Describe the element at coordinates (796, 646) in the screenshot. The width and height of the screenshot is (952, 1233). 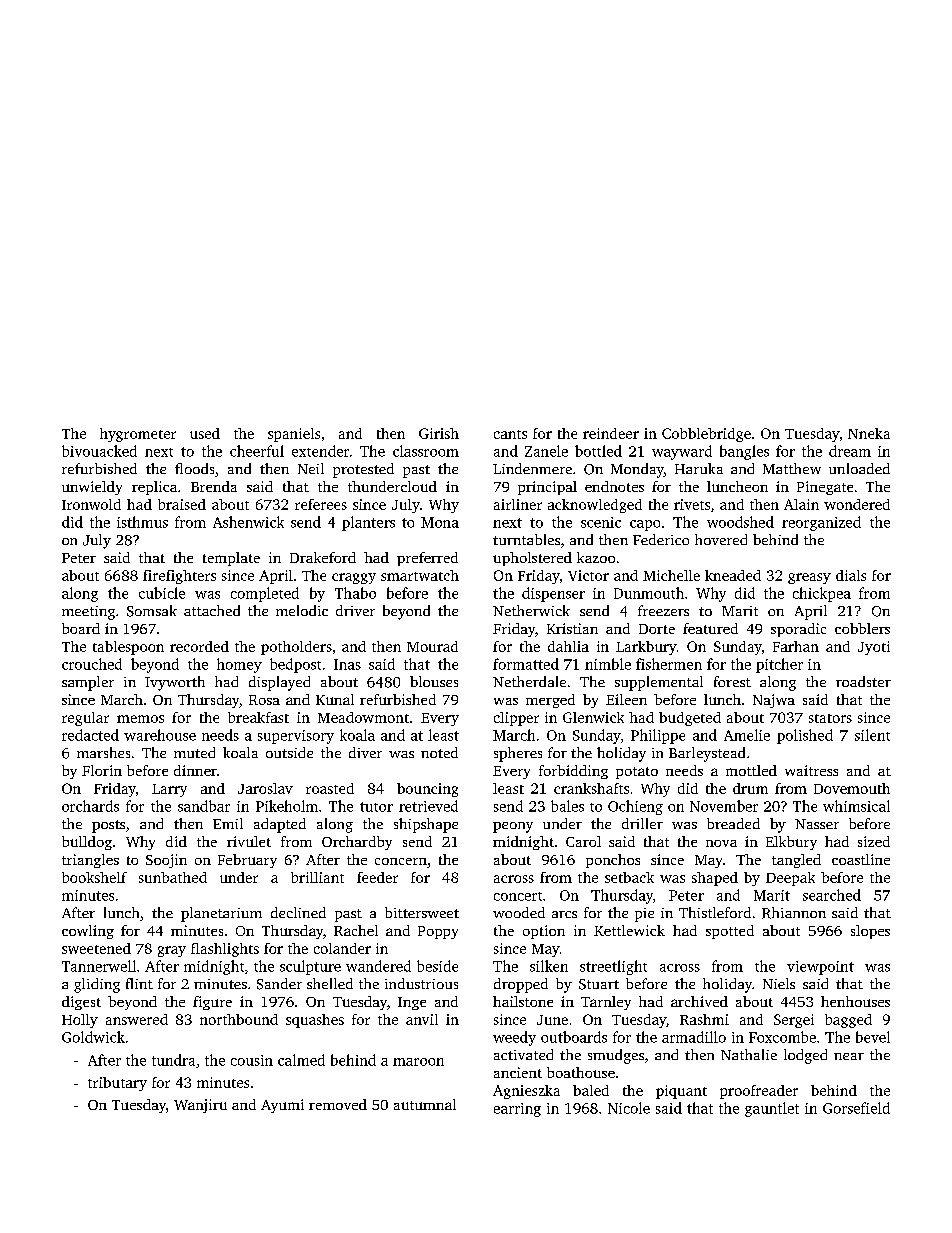
I see `Farhan` at that location.
